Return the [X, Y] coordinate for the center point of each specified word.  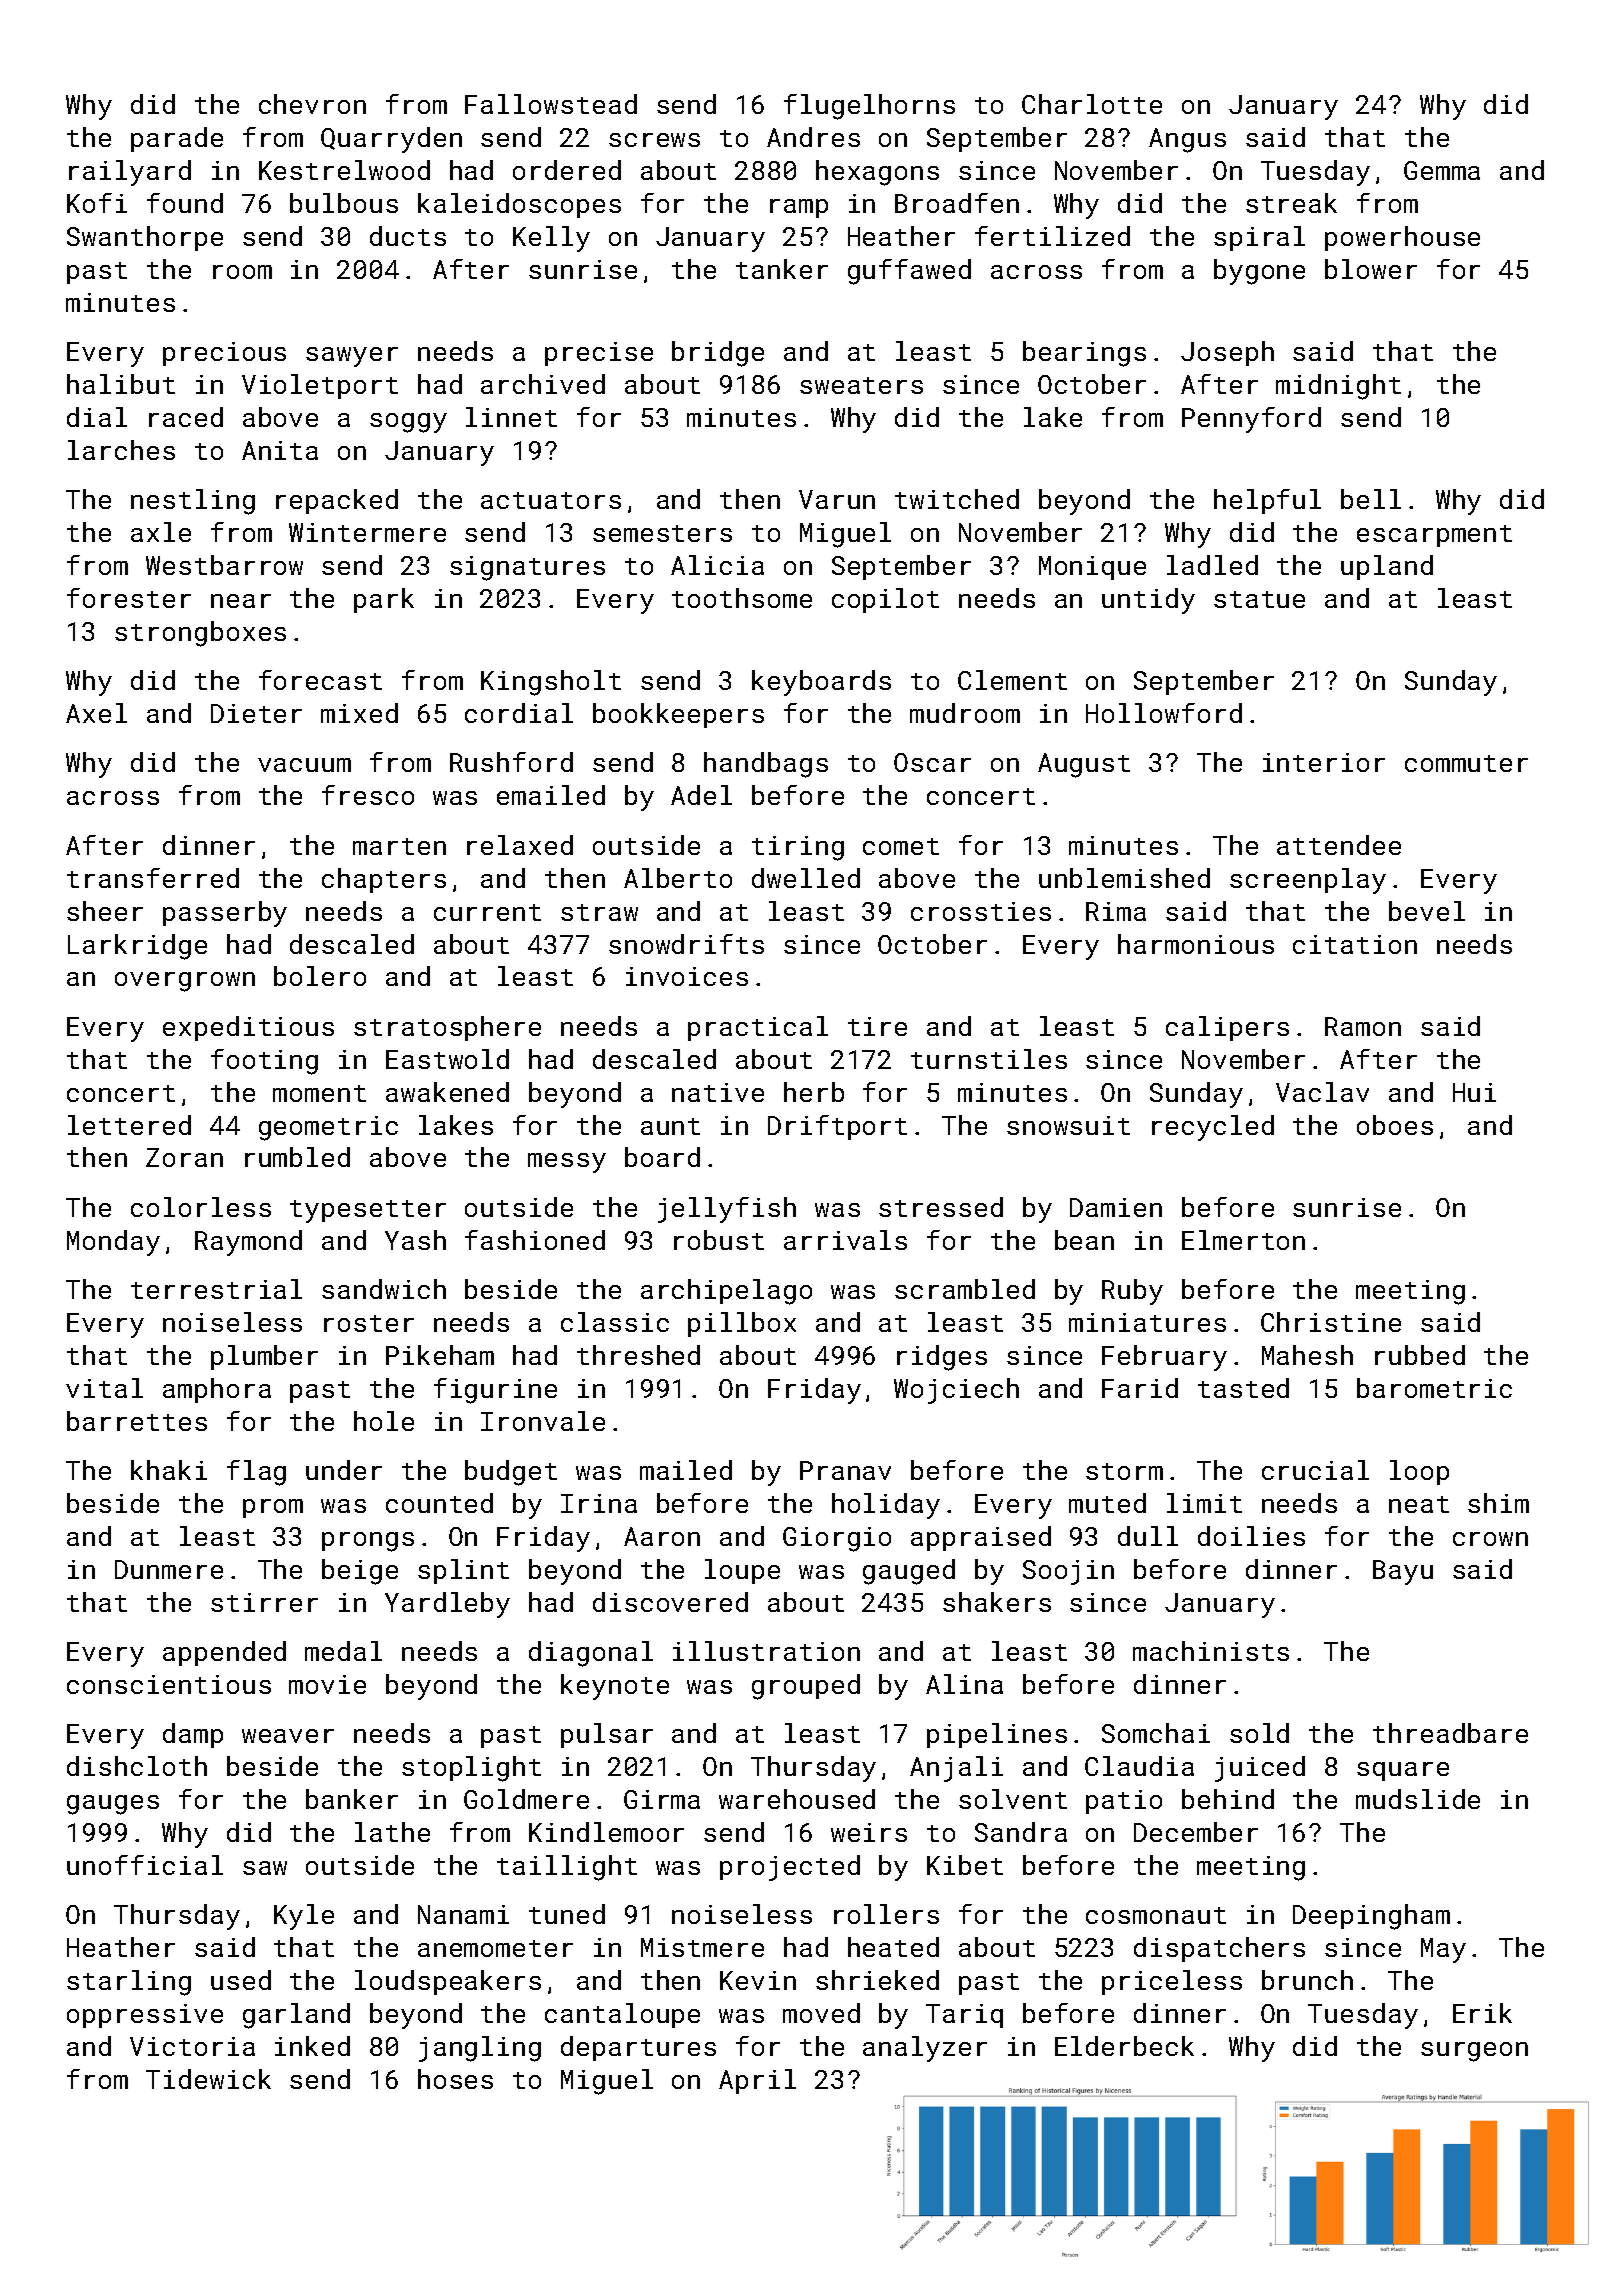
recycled [1213, 1128]
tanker [782, 269]
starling [129, 1983]
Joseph [1227, 353]
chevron [312, 104]
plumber [264, 1357]
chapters [384, 880]
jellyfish [727, 1210]
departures [638, 2048]
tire [877, 1026]
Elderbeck [1124, 2046]
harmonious [1196, 944]
